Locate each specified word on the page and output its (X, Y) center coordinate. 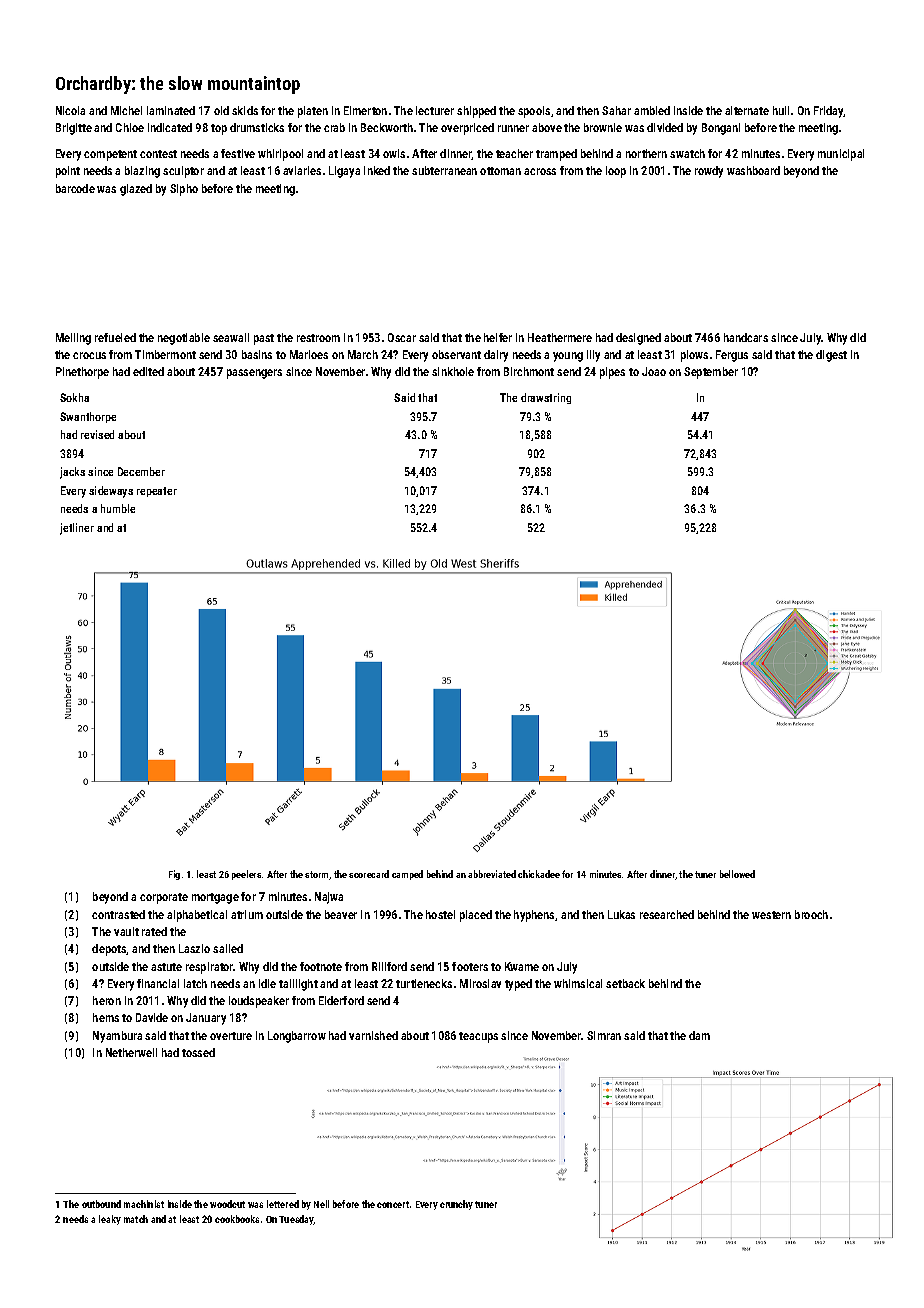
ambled (652, 110)
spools (534, 112)
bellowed (737, 874)
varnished (373, 1035)
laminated (171, 110)
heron (107, 1000)
